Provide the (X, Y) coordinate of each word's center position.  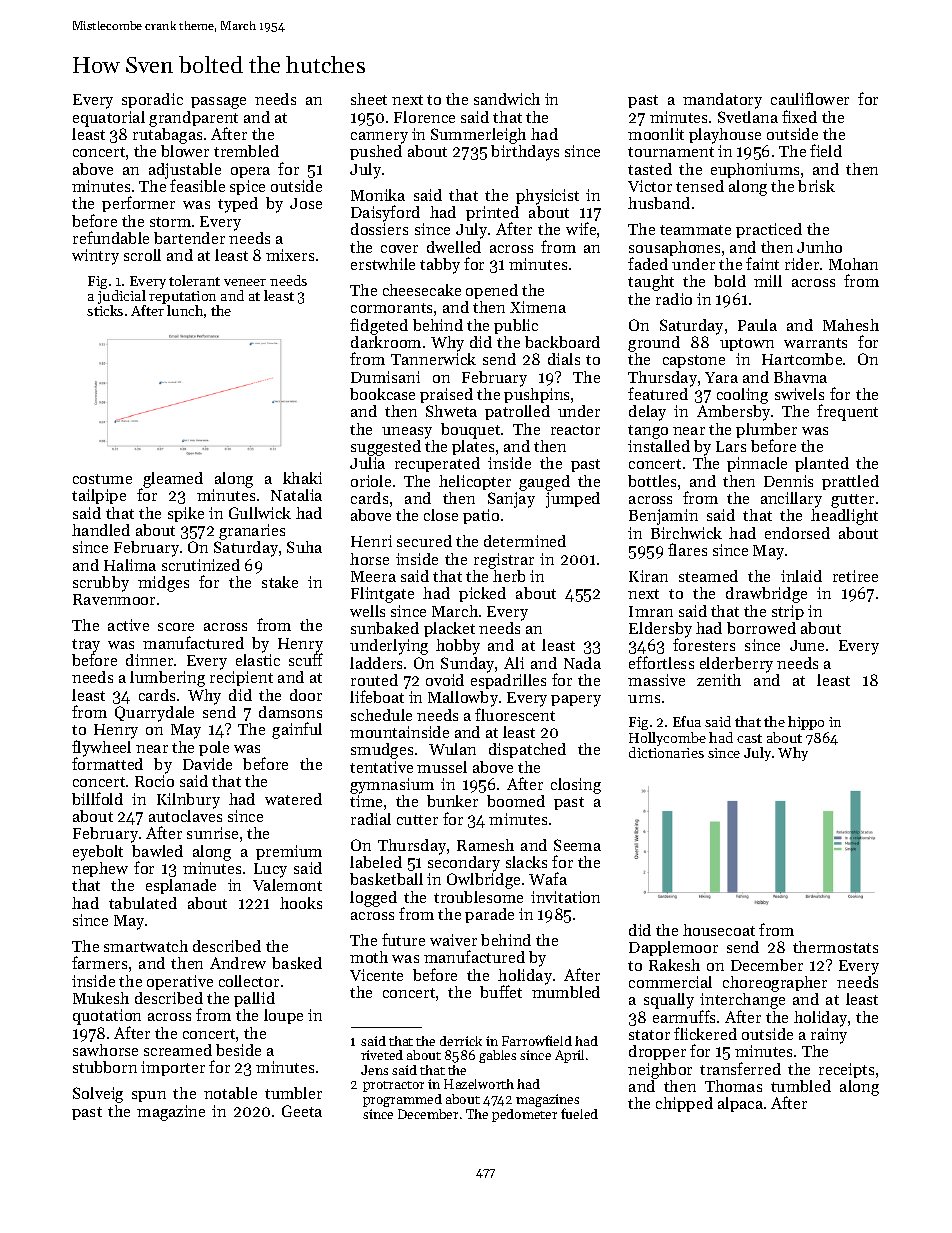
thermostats (835, 947)
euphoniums (755, 170)
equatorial (109, 119)
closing (576, 786)
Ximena (538, 307)
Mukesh (101, 998)
